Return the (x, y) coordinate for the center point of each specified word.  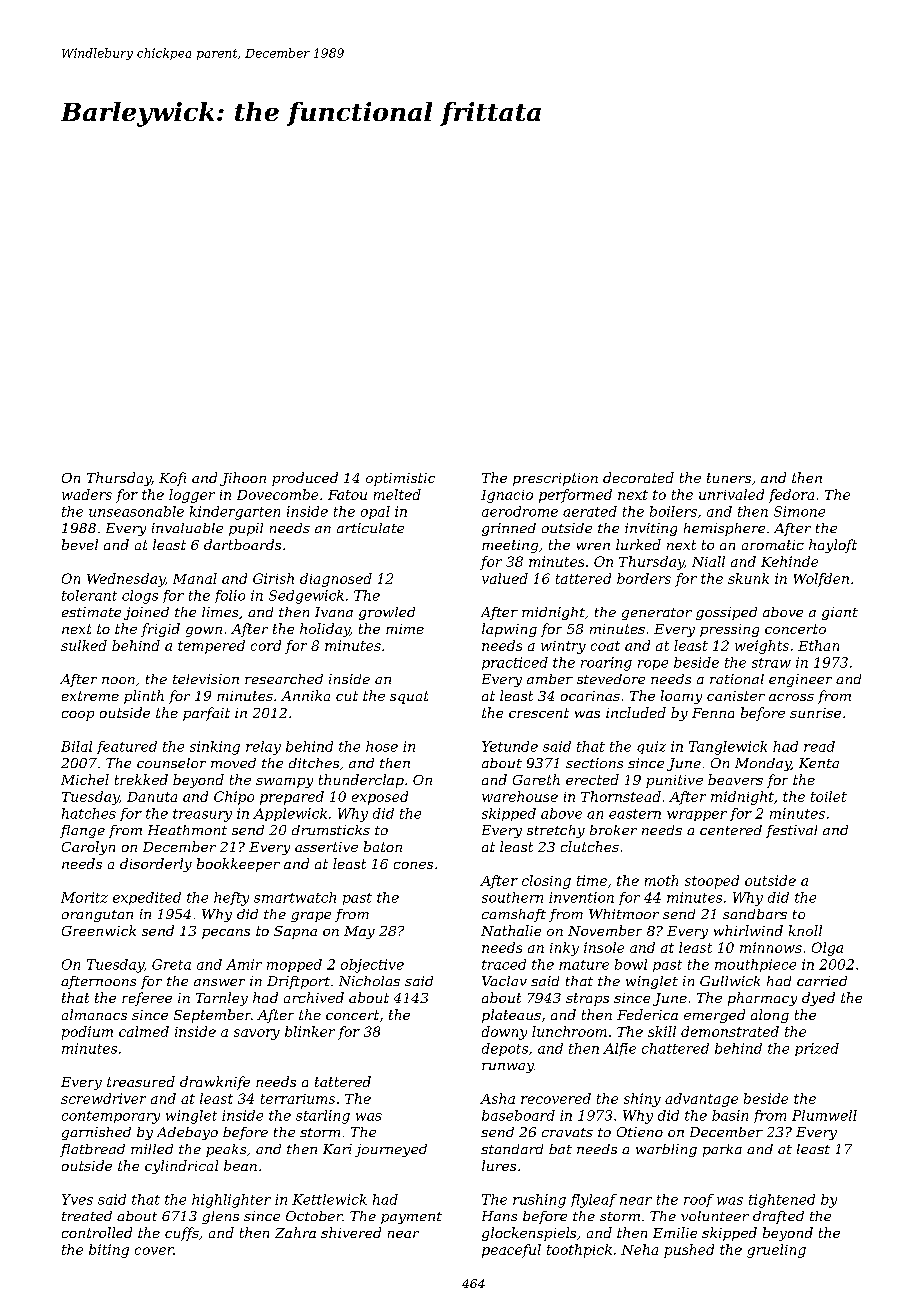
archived (314, 997)
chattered (675, 1048)
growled (387, 613)
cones (413, 865)
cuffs (182, 1234)
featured (127, 747)
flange (82, 831)
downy (504, 1033)
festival (791, 831)
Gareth (536, 779)
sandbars (755, 914)
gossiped (726, 613)
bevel (80, 544)
